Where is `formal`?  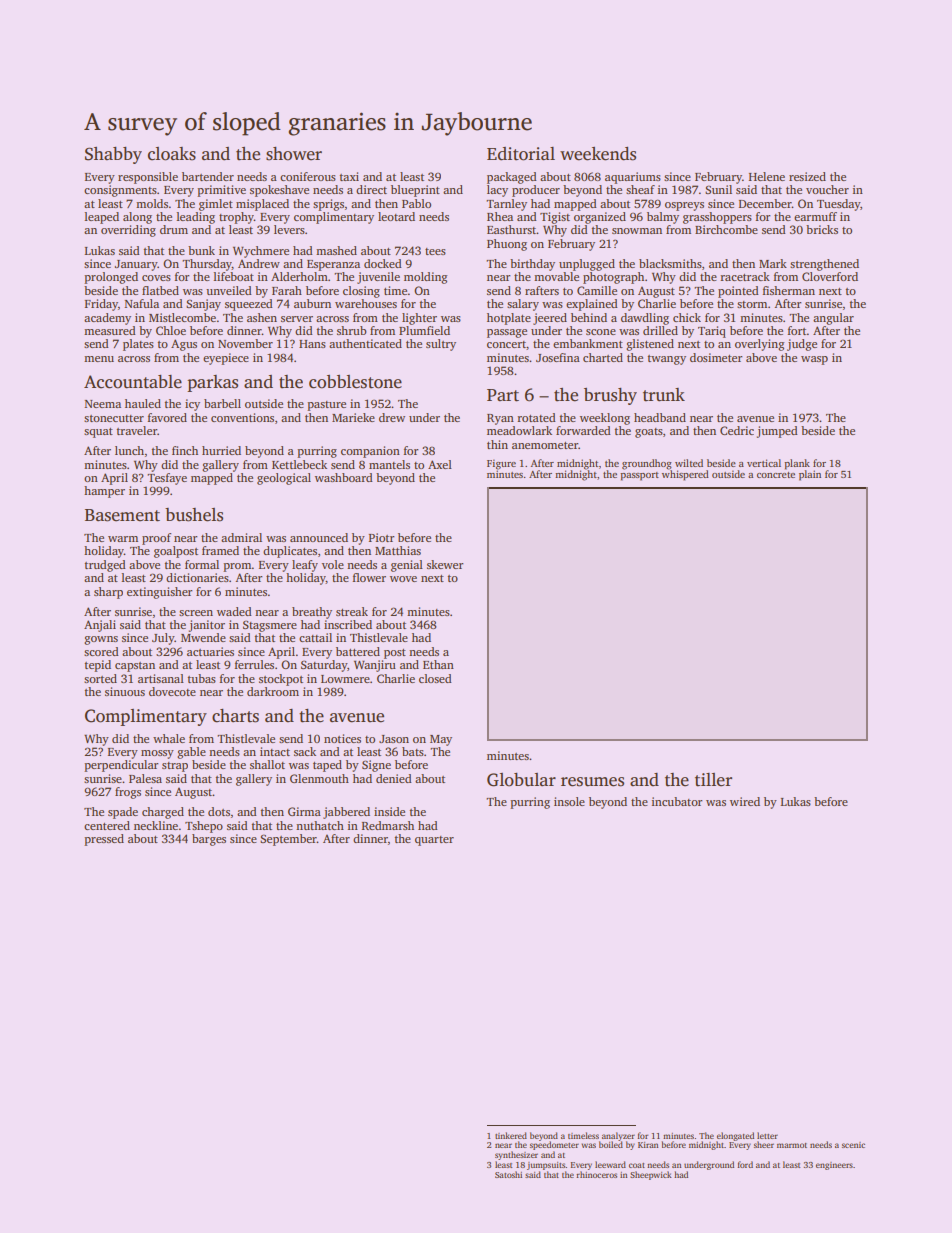 formal is located at coordinates (202, 564).
